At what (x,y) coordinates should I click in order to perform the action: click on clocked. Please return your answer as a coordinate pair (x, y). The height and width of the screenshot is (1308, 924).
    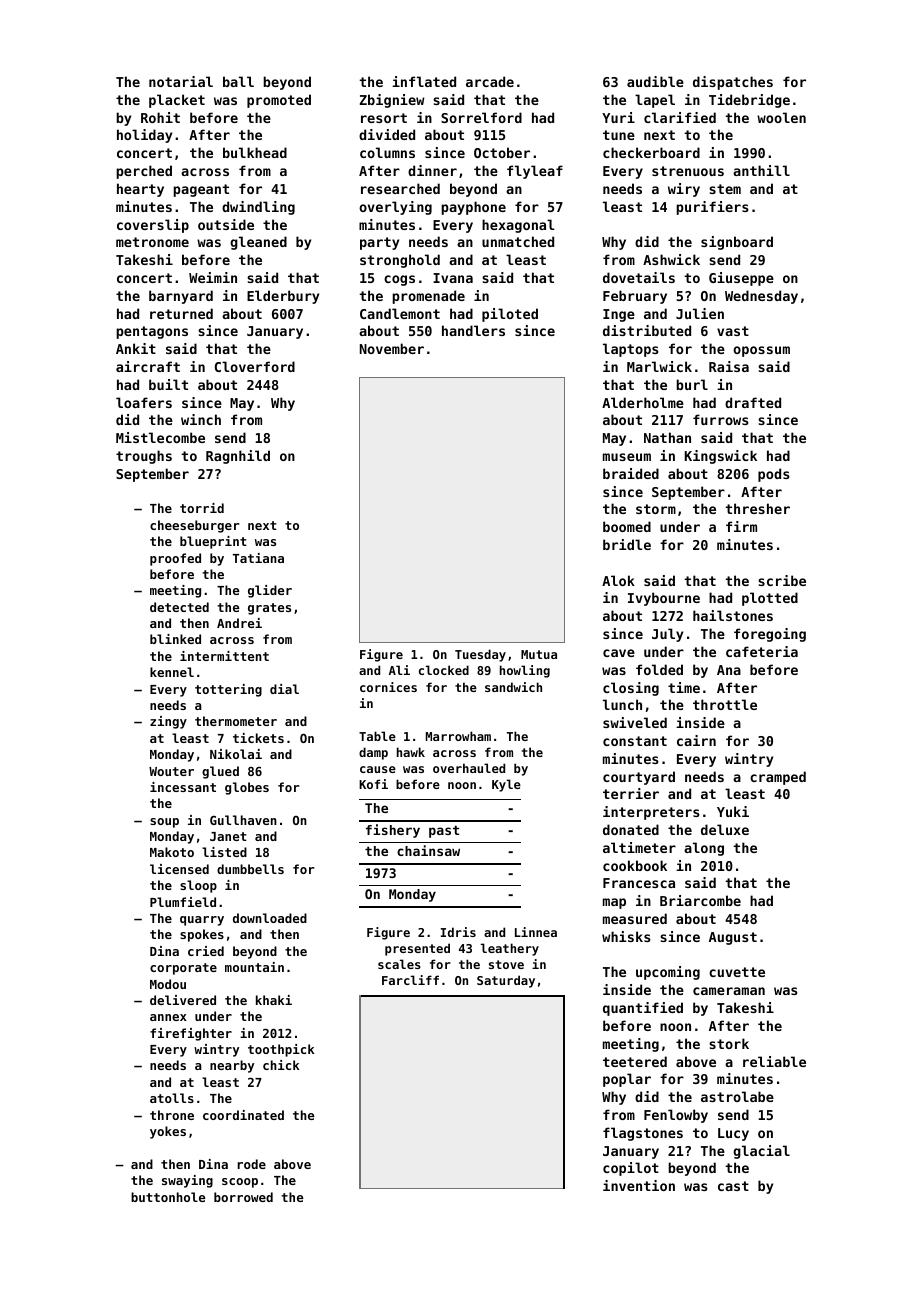
    Looking at the image, I should click on (444, 670).
